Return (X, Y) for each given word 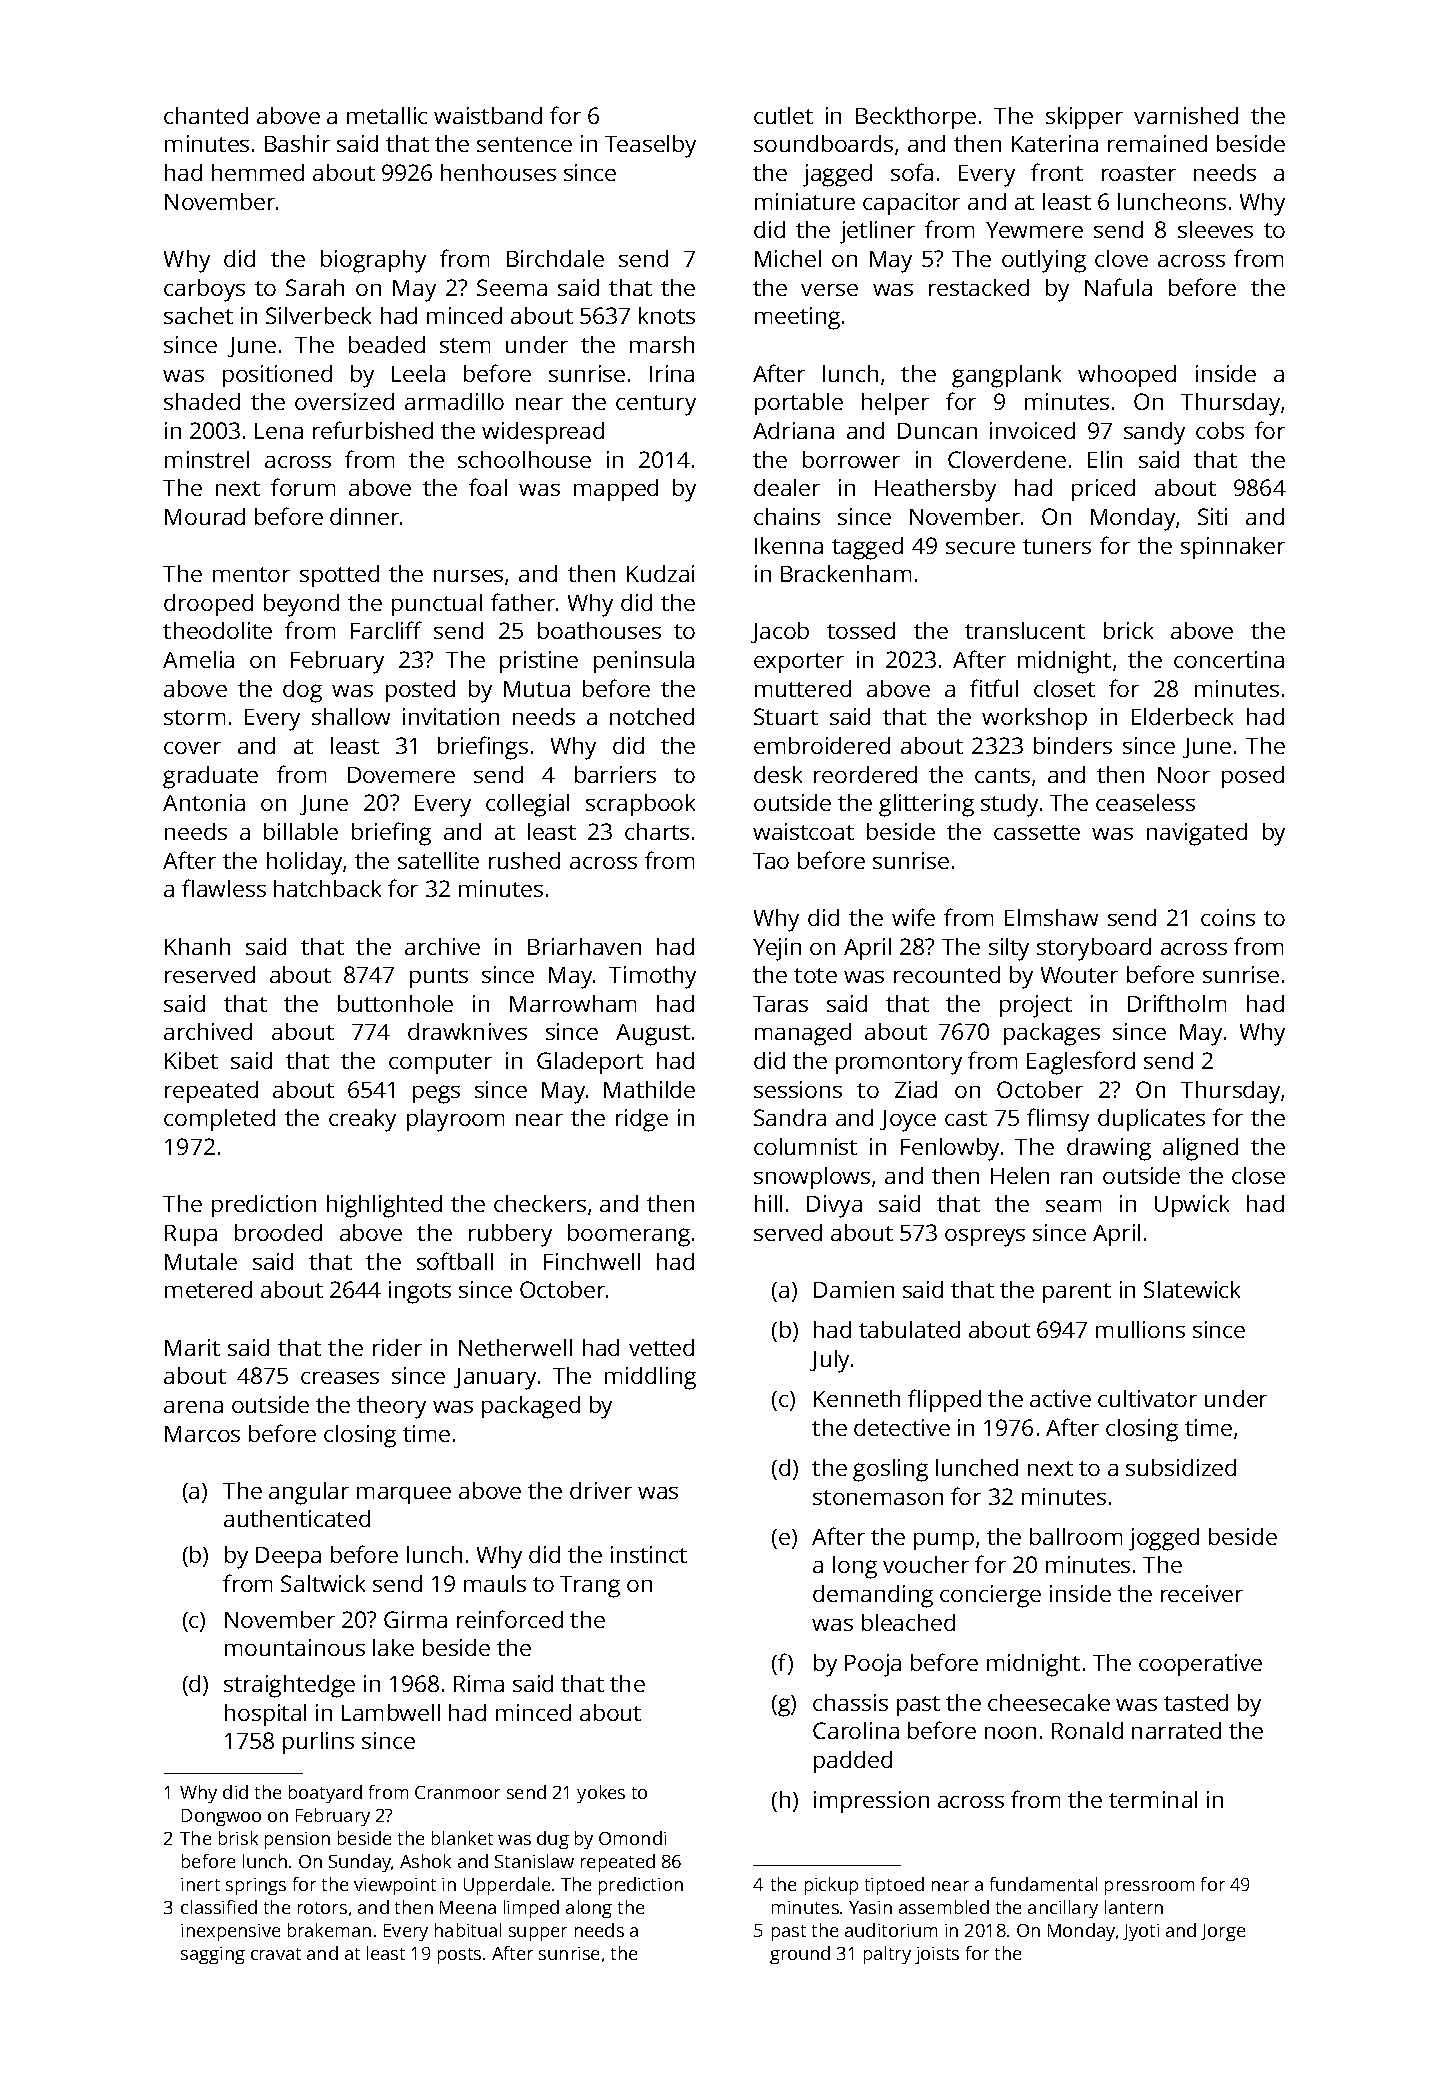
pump (944, 1541)
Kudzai (660, 573)
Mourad (205, 516)
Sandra (790, 1117)
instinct (649, 1554)
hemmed (258, 172)
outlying (1044, 261)
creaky (362, 1120)
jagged (837, 175)
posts (459, 1956)
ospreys (985, 1238)
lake (393, 1647)
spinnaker (1233, 548)
